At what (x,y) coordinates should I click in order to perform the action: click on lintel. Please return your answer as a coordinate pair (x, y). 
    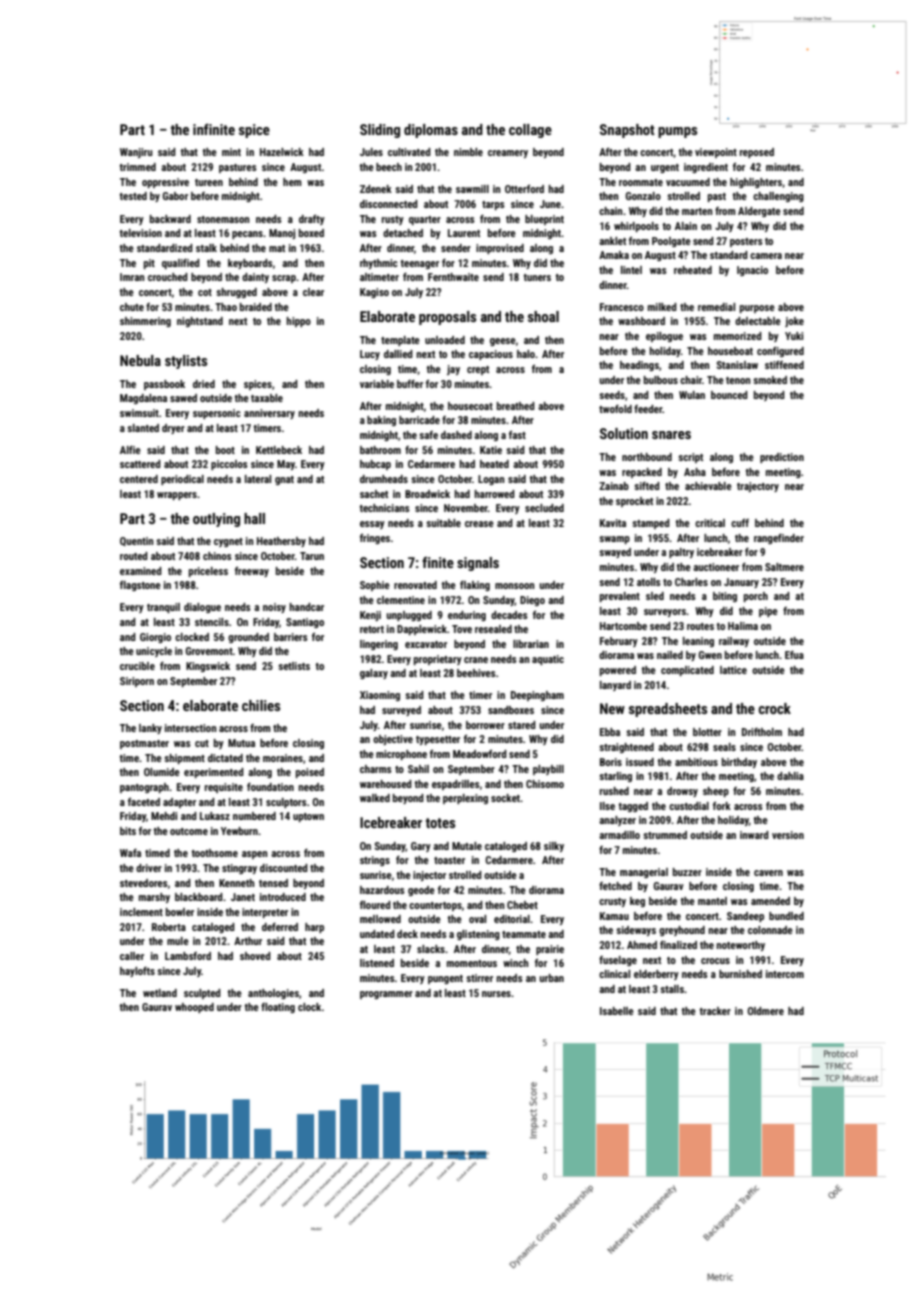
    Looking at the image, I should click on (631, 270).
